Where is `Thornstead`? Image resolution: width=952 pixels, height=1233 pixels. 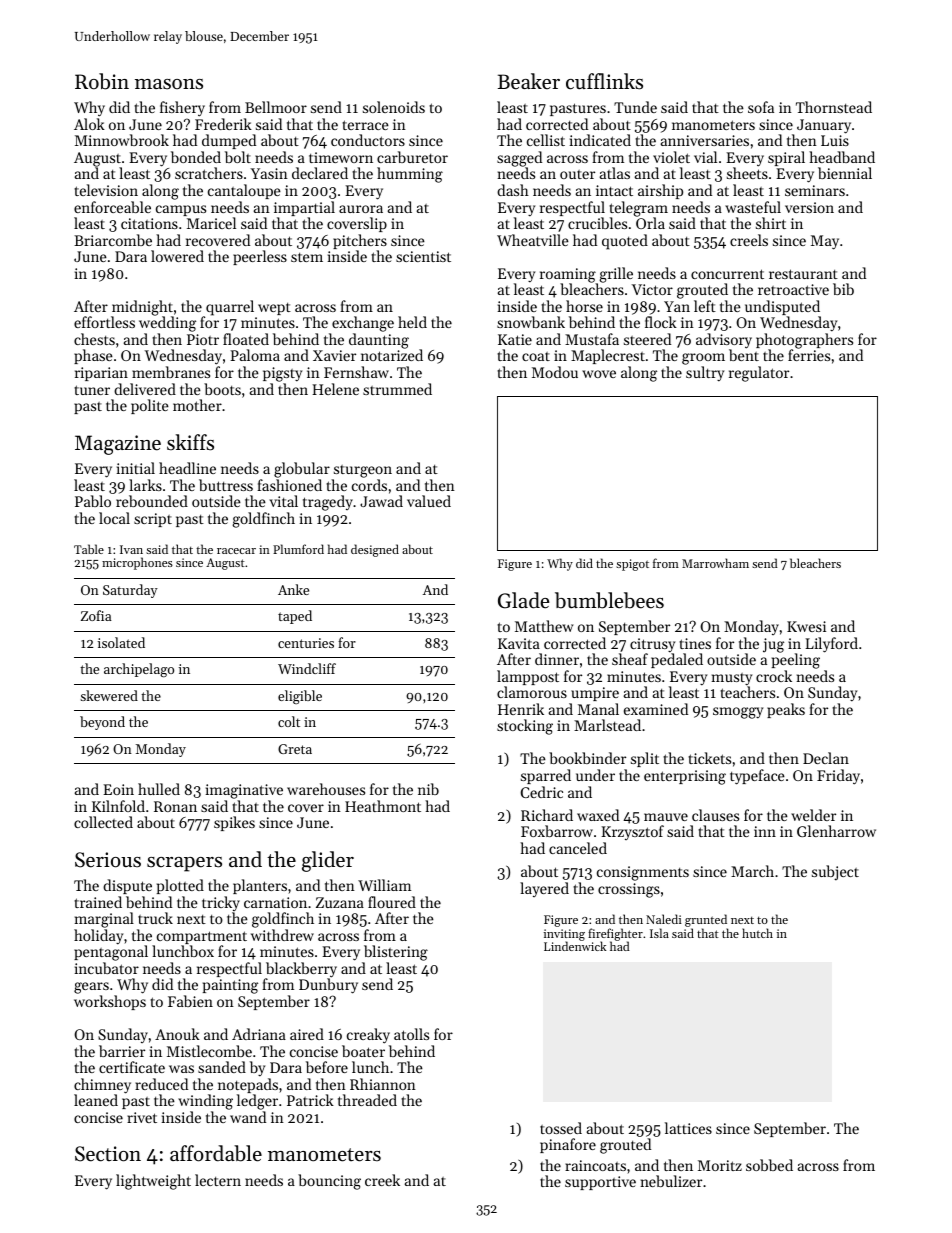
Thornstead is located at coordinates (834, 107).
